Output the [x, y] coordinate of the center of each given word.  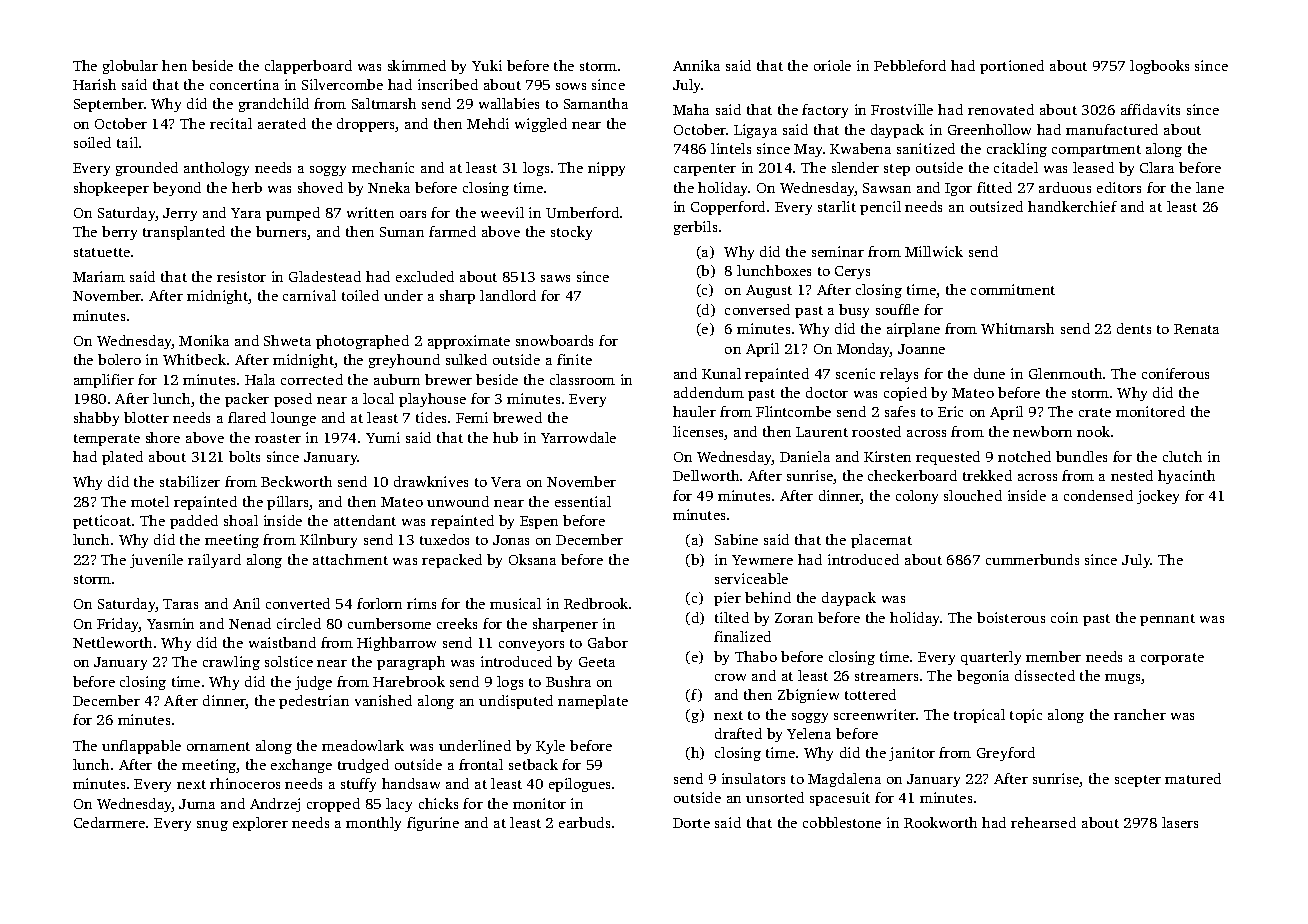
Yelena [809, 733]
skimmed [417, 65]
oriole [832, 65]
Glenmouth [1065, 373]
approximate [469, 342]
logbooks [1159, 67]
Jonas [511, 540]
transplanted [184, 233]
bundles [1081, 456]
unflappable [141, 747]
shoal [241, 520]
